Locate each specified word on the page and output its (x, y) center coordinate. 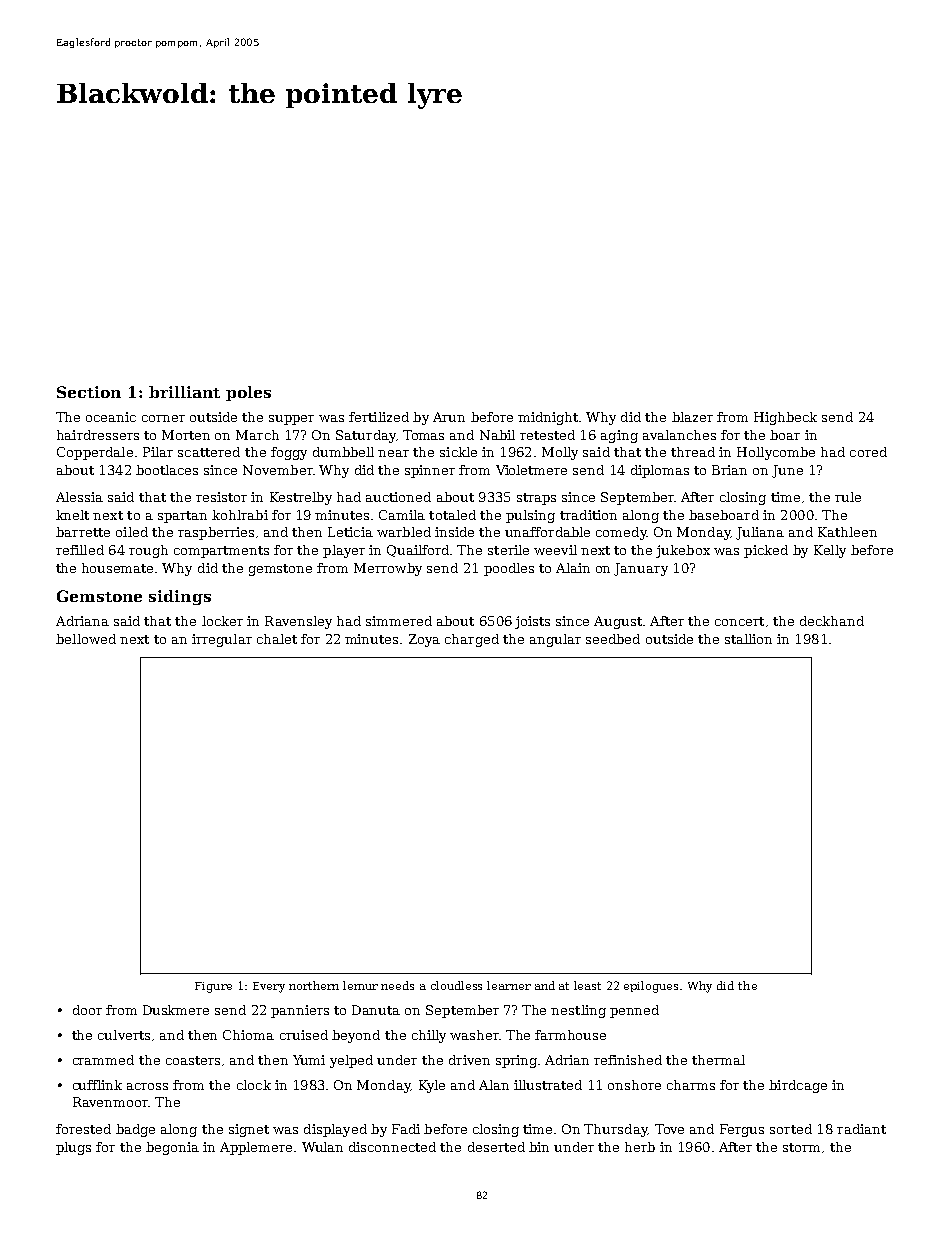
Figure (213, 987)
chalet (277, 639)
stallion (748, 639)
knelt (72, 515)
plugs (73, 1148)
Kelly (830, 551)
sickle (458, 452)
